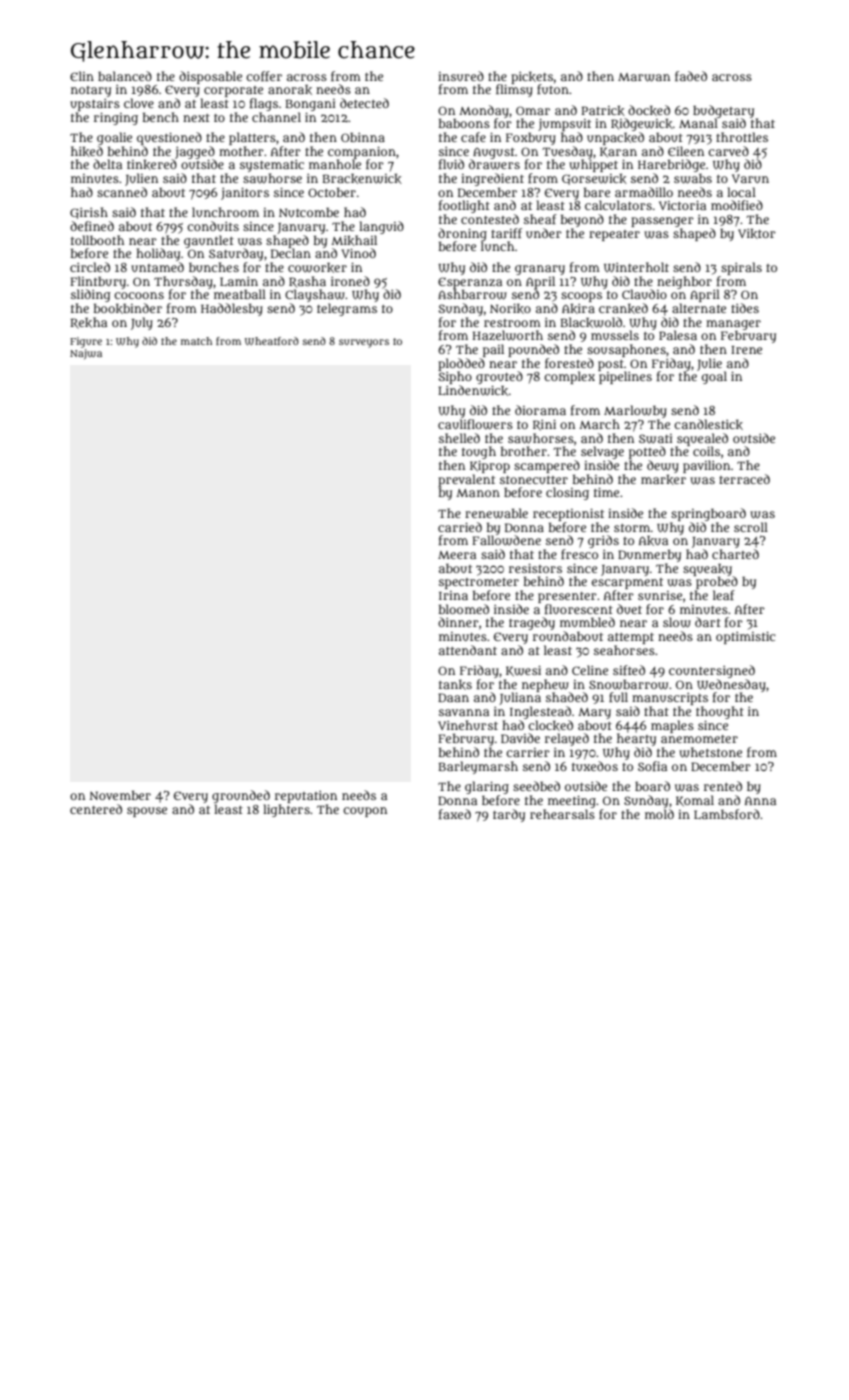  Describe the element at coordinates (459, 438) in the screenshot. I see `shelled` at that location.
